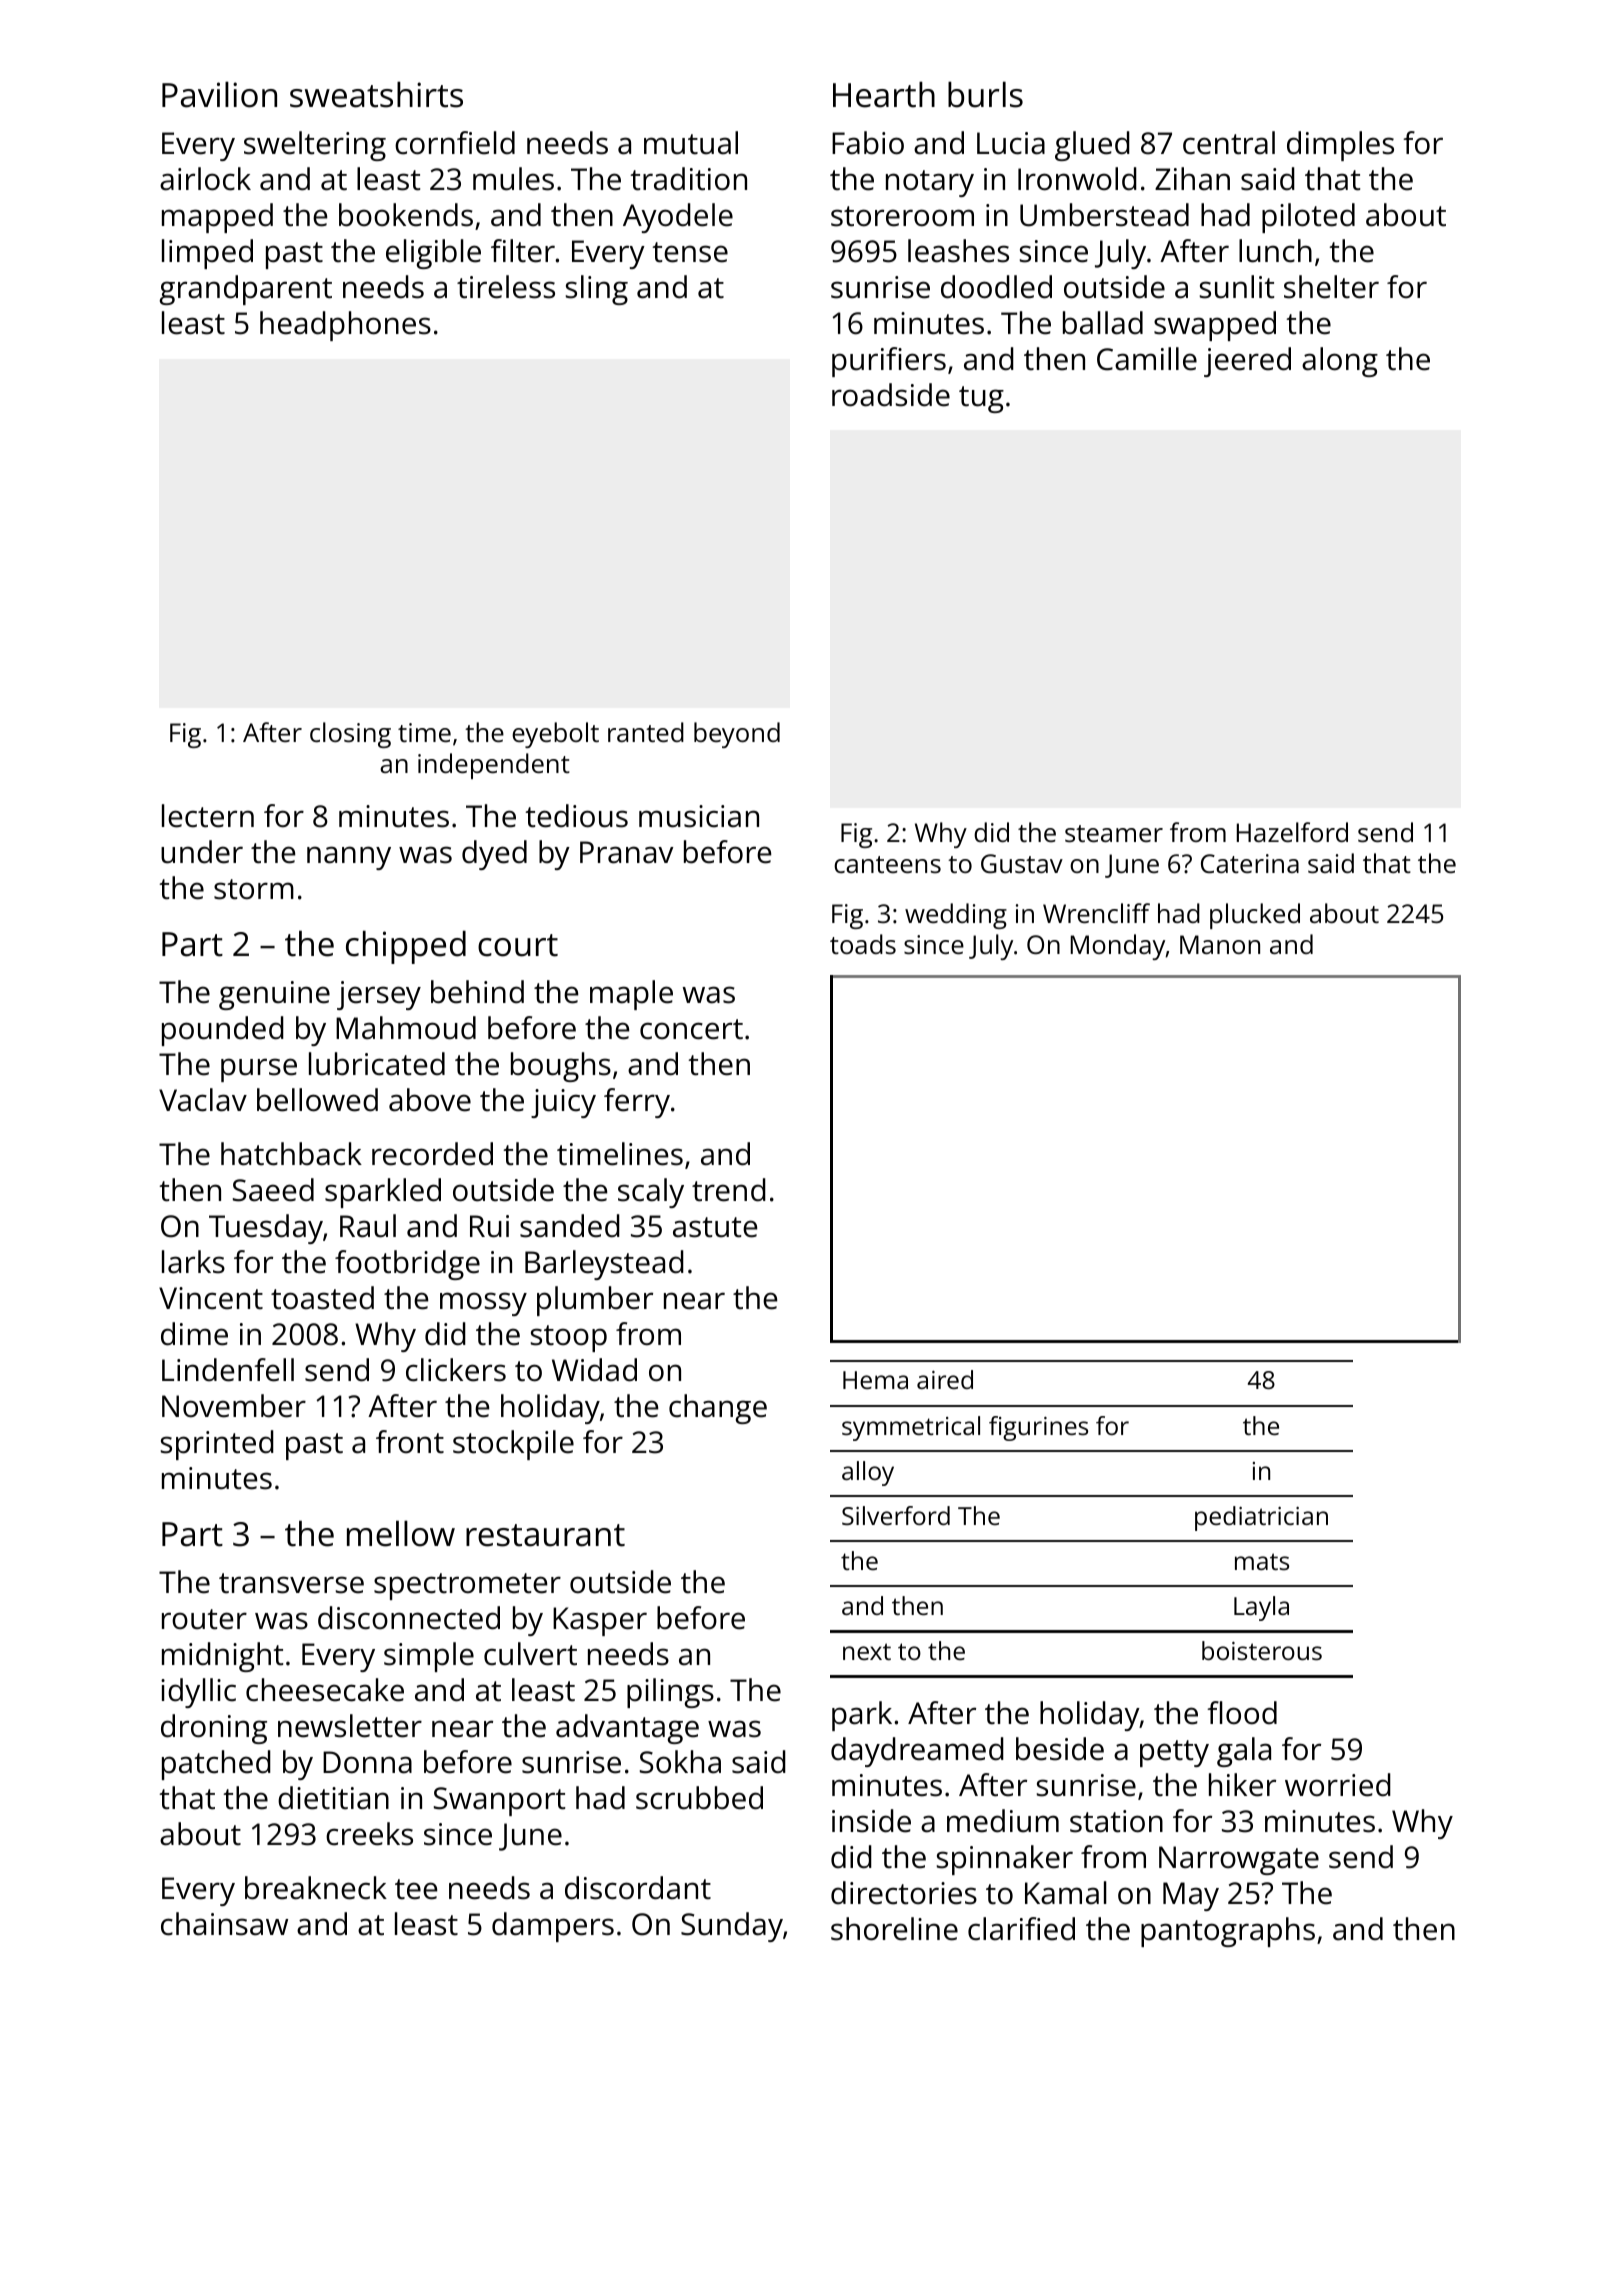  Describe the element at coordinates (691, 143) in the document. I see `mutual` at that location.
